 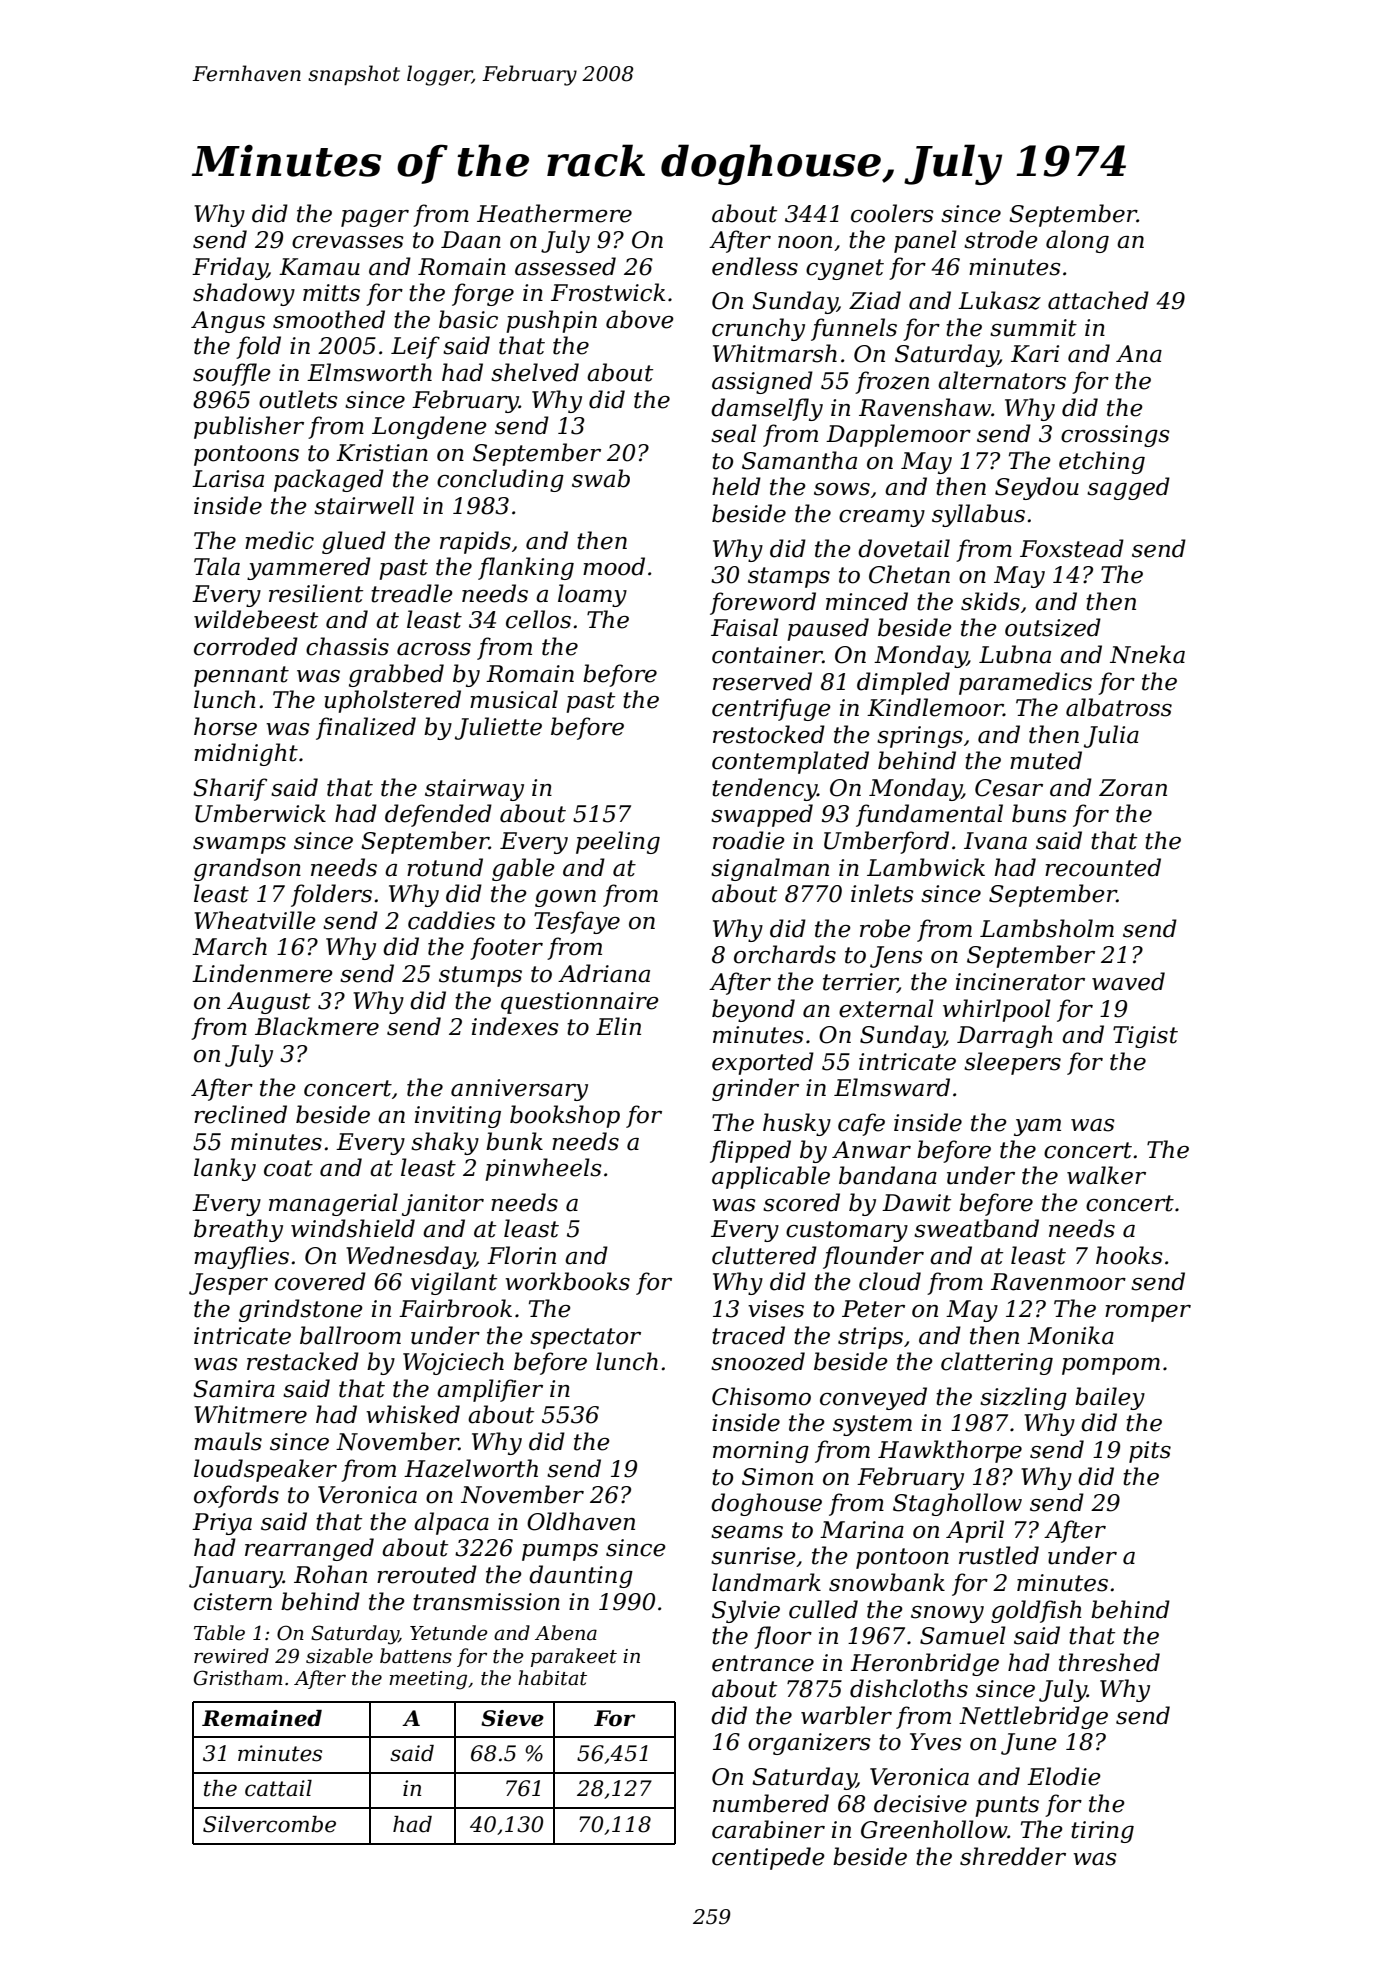 What do you see at coordinates (269, 1824) in the screenshot?
I see `Silvercombe` at bounding box center [269, 1824].
